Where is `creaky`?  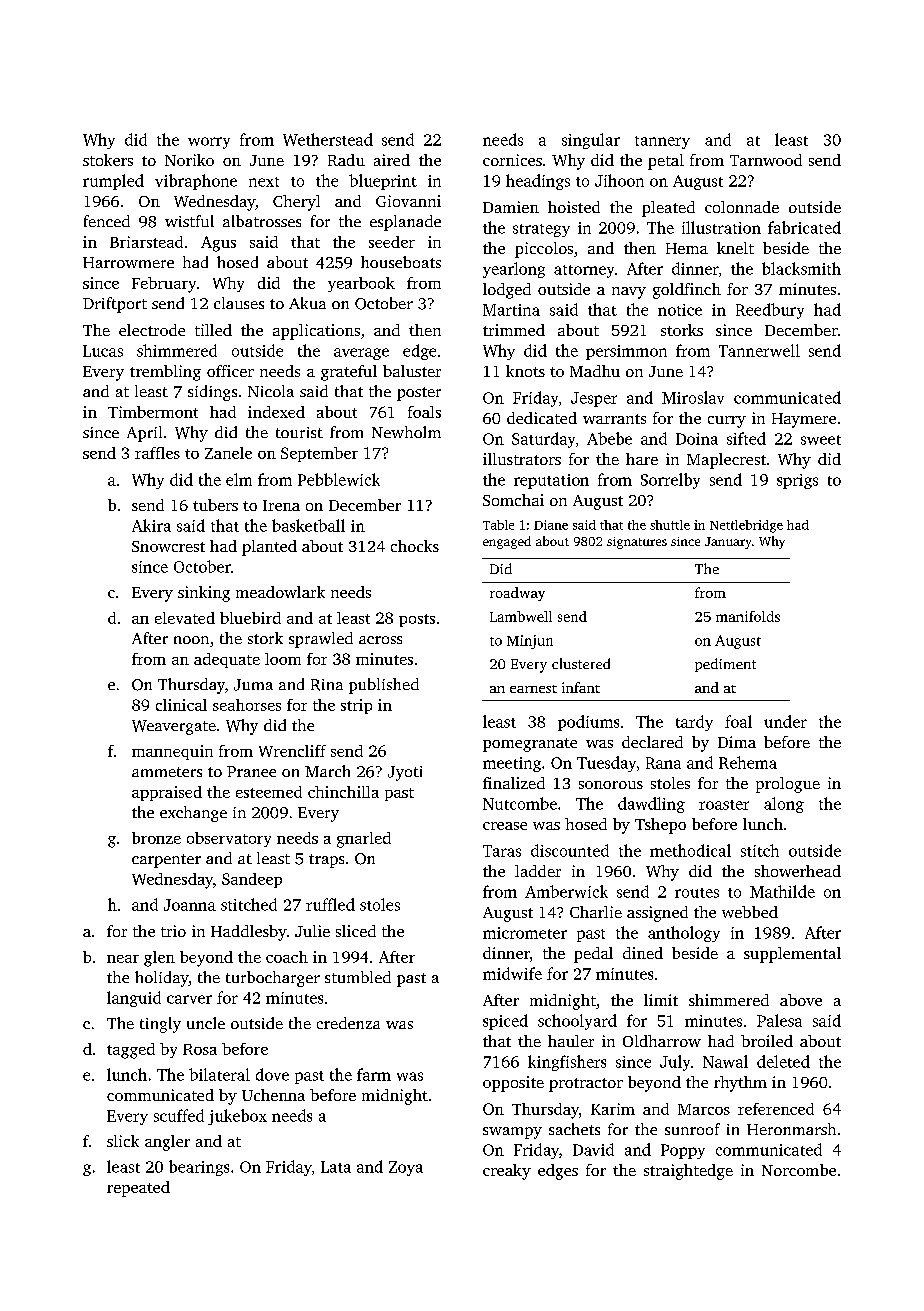 creaky is located at coordinates (507, 1172).
